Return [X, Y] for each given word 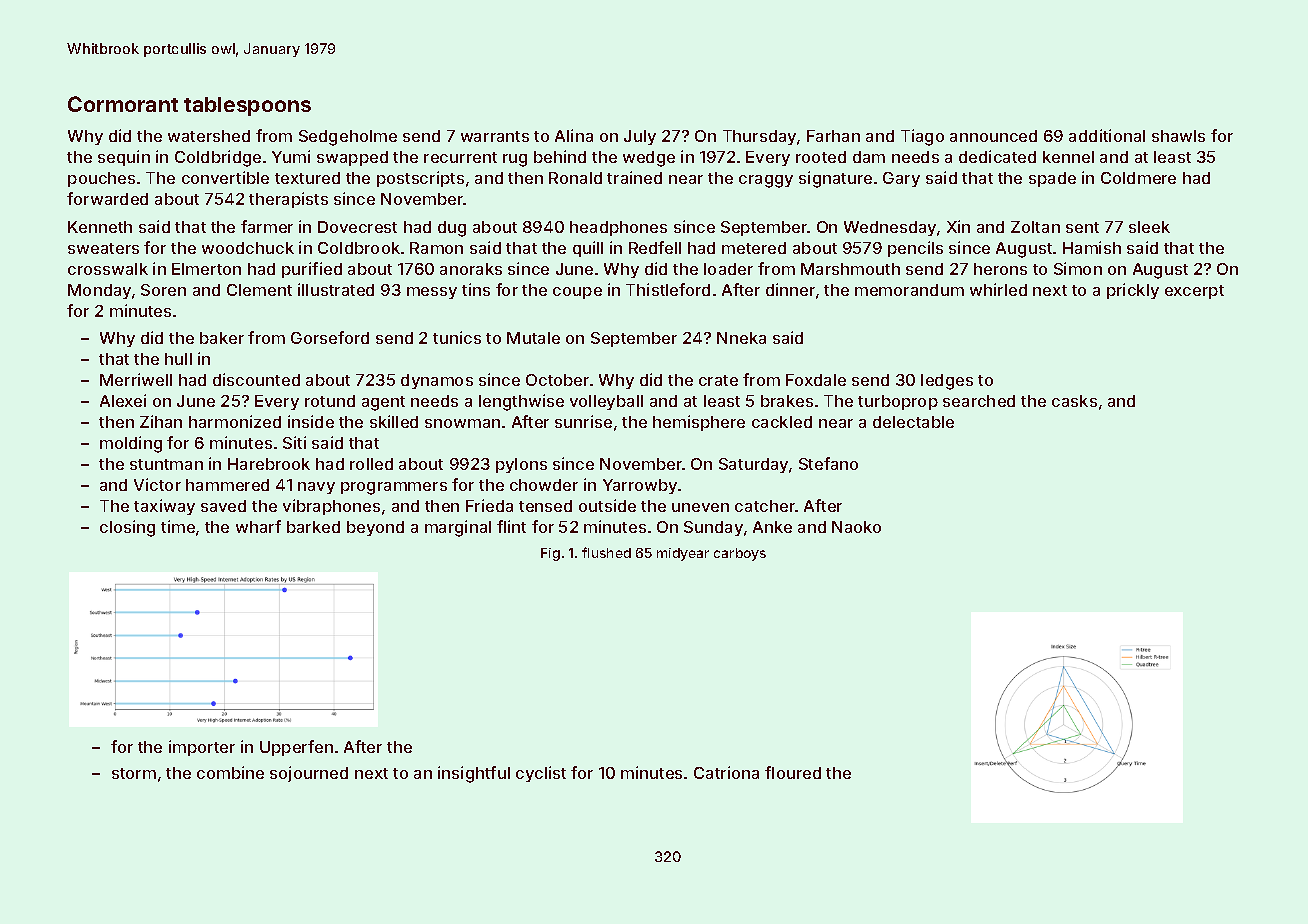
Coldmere [1138, 178]
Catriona [726, 772]
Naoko [856, 527]
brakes [787, 401]
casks [1074, 401]
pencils [915, 249]
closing [127, 528]
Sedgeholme [348, 138]
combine [230, 772]
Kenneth [100, 227]
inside [311, 421]
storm [134, 773]
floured [793, 772]
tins [476, 289]
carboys [740, 554]
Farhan [833, 136]
